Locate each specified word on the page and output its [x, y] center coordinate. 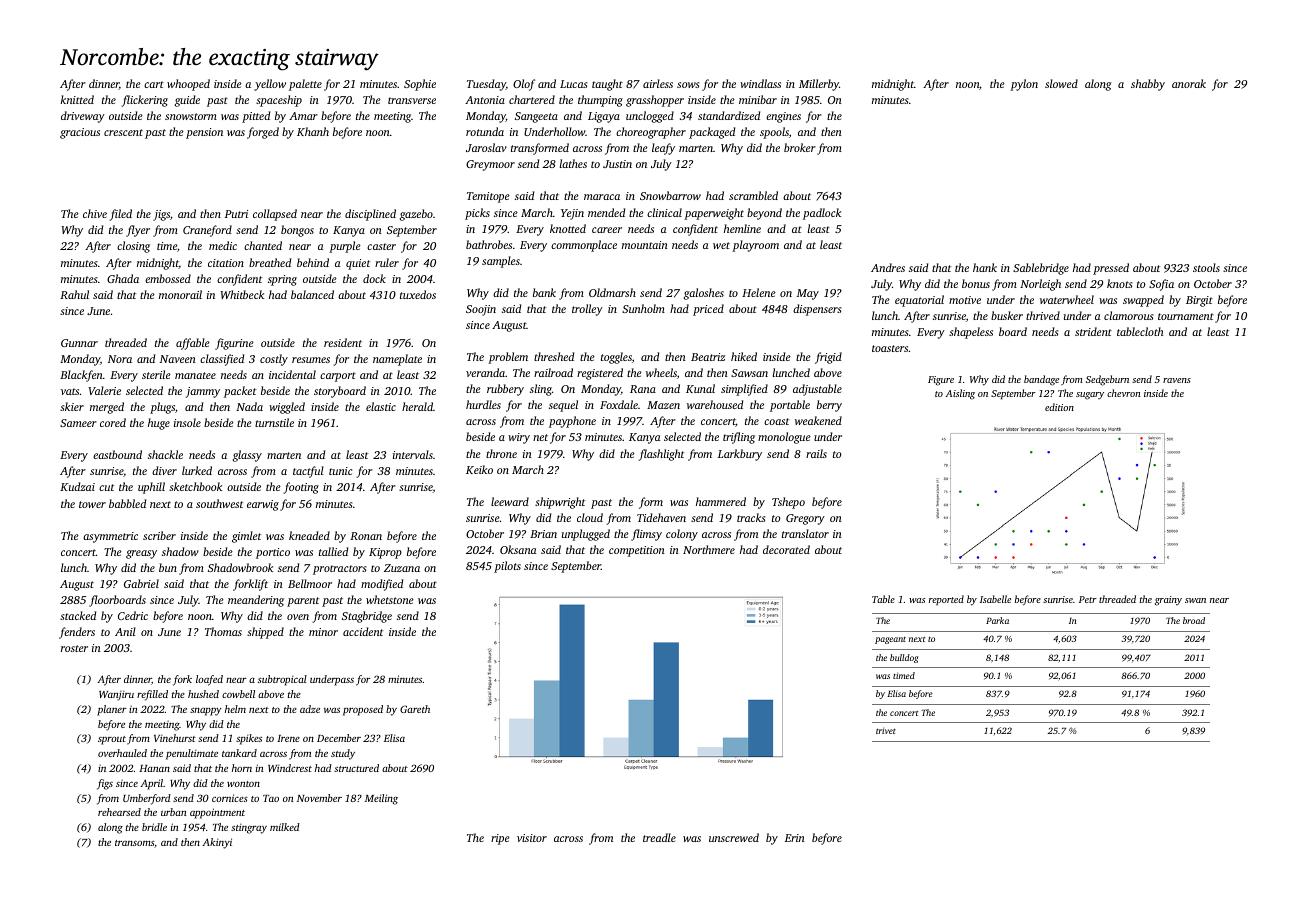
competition [637, 551]
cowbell [238, 694]
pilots [507, 567]
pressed [1111, 269]
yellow [270, 85]
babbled [127, 503]
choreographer [651, 133]
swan [1195, 600]
